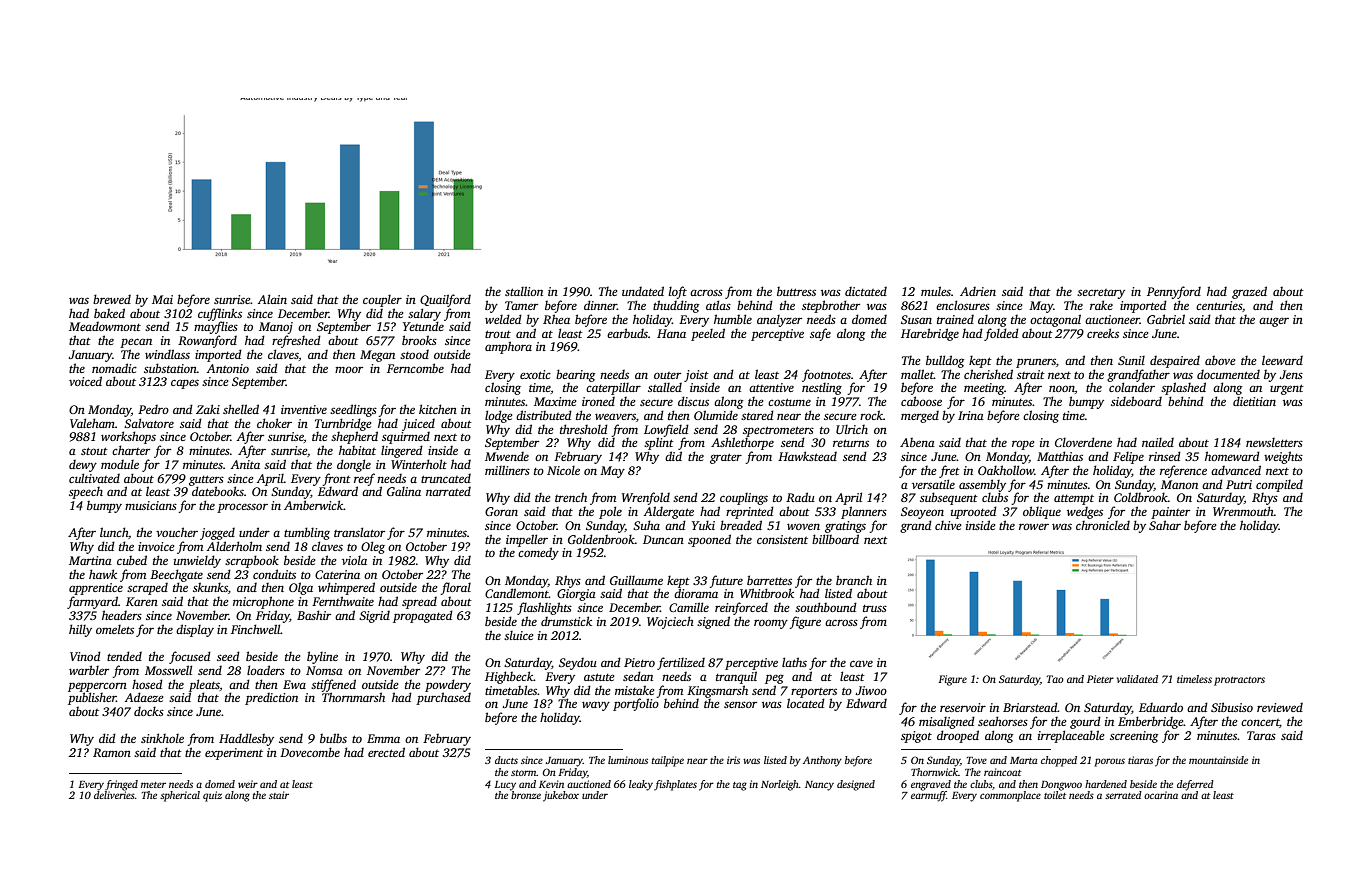 The height and width of the document is (887, 1372). Describe the element at coordinates (750, 512) in the document. I see `reprinted` at that location.
